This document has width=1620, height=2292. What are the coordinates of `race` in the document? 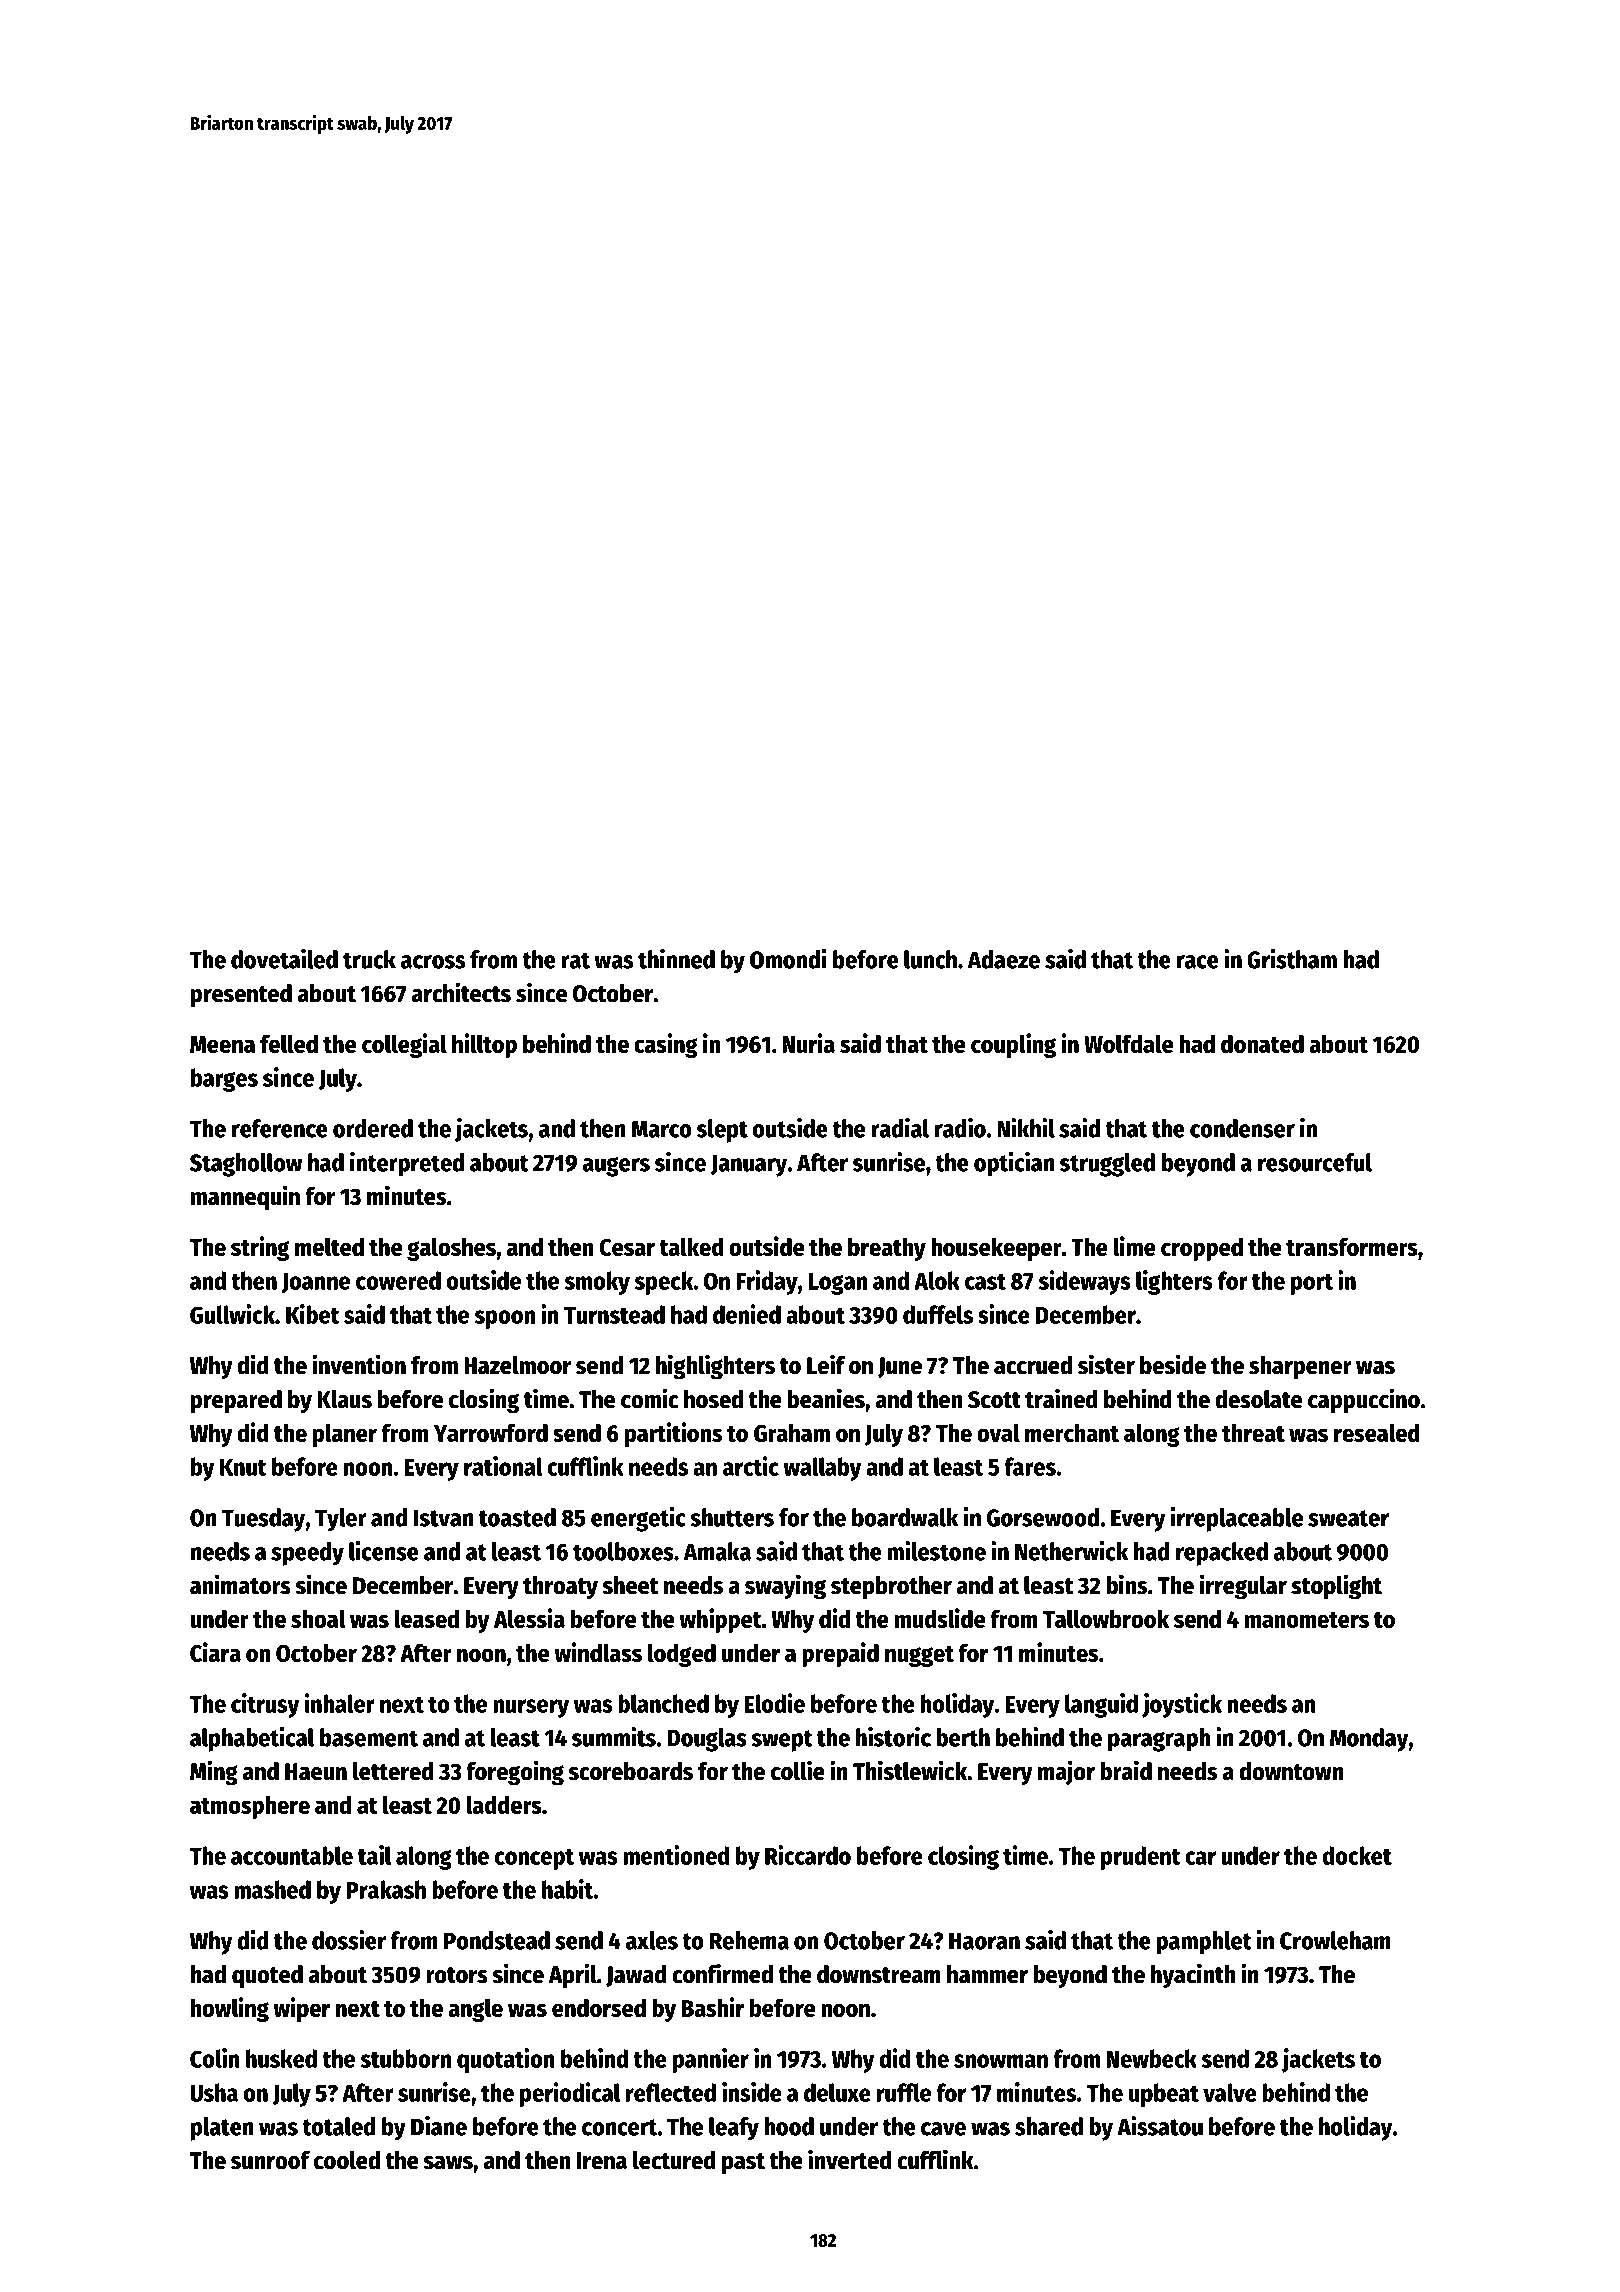 It's located at (1198, 962).
